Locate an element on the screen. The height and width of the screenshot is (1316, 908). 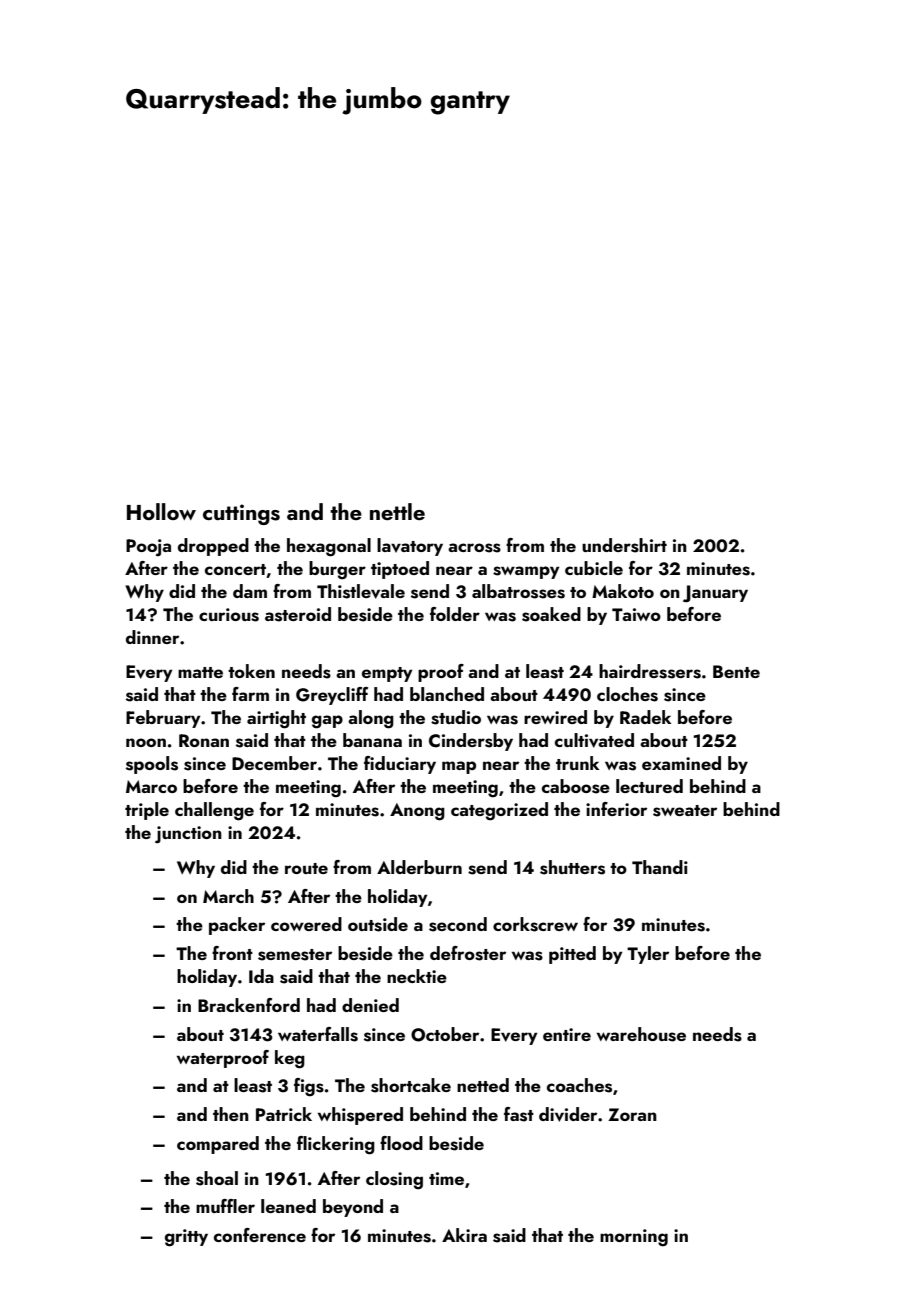
time is located at coordinates (446, 1178).
